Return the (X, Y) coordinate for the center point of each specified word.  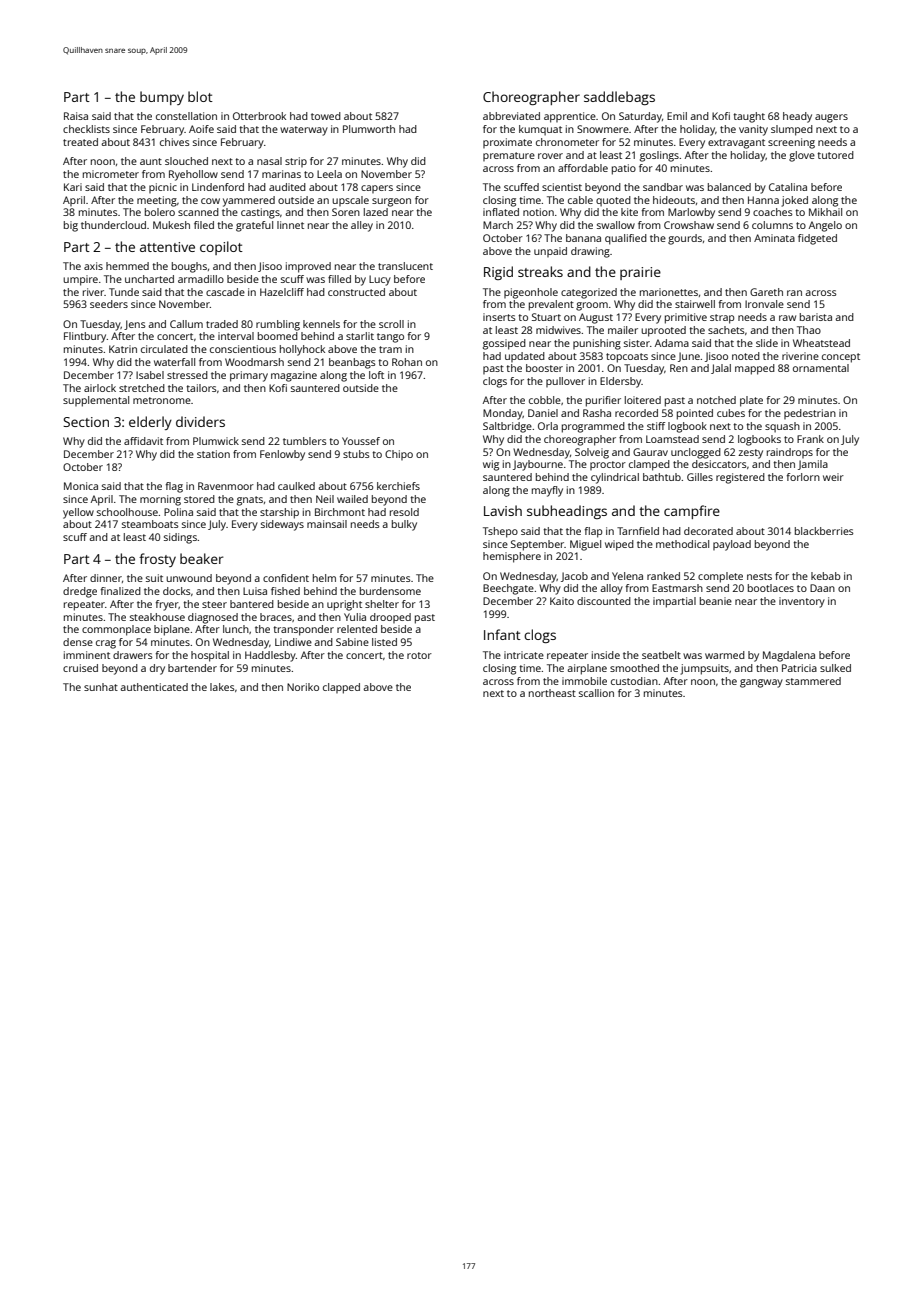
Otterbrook (259, 116)
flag (174, 487)
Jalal (721, 369)
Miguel (585, 545)
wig (491, 465)
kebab (825, 576)
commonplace (116, 630)
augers (831, 118)
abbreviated (511, 116)
